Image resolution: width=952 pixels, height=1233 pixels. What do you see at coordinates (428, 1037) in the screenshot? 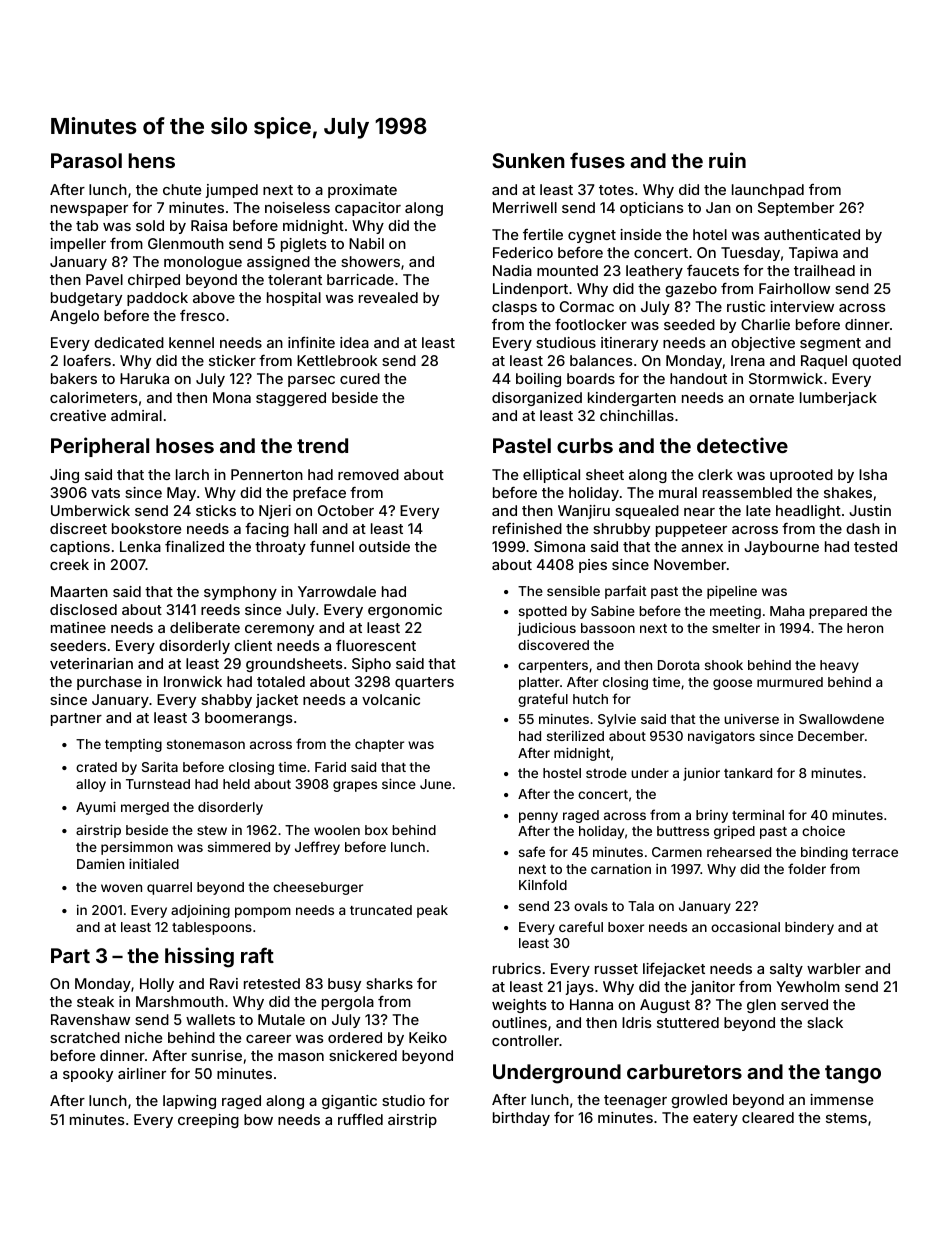
I see `Keiko` at bounding box center [428, 1037].
